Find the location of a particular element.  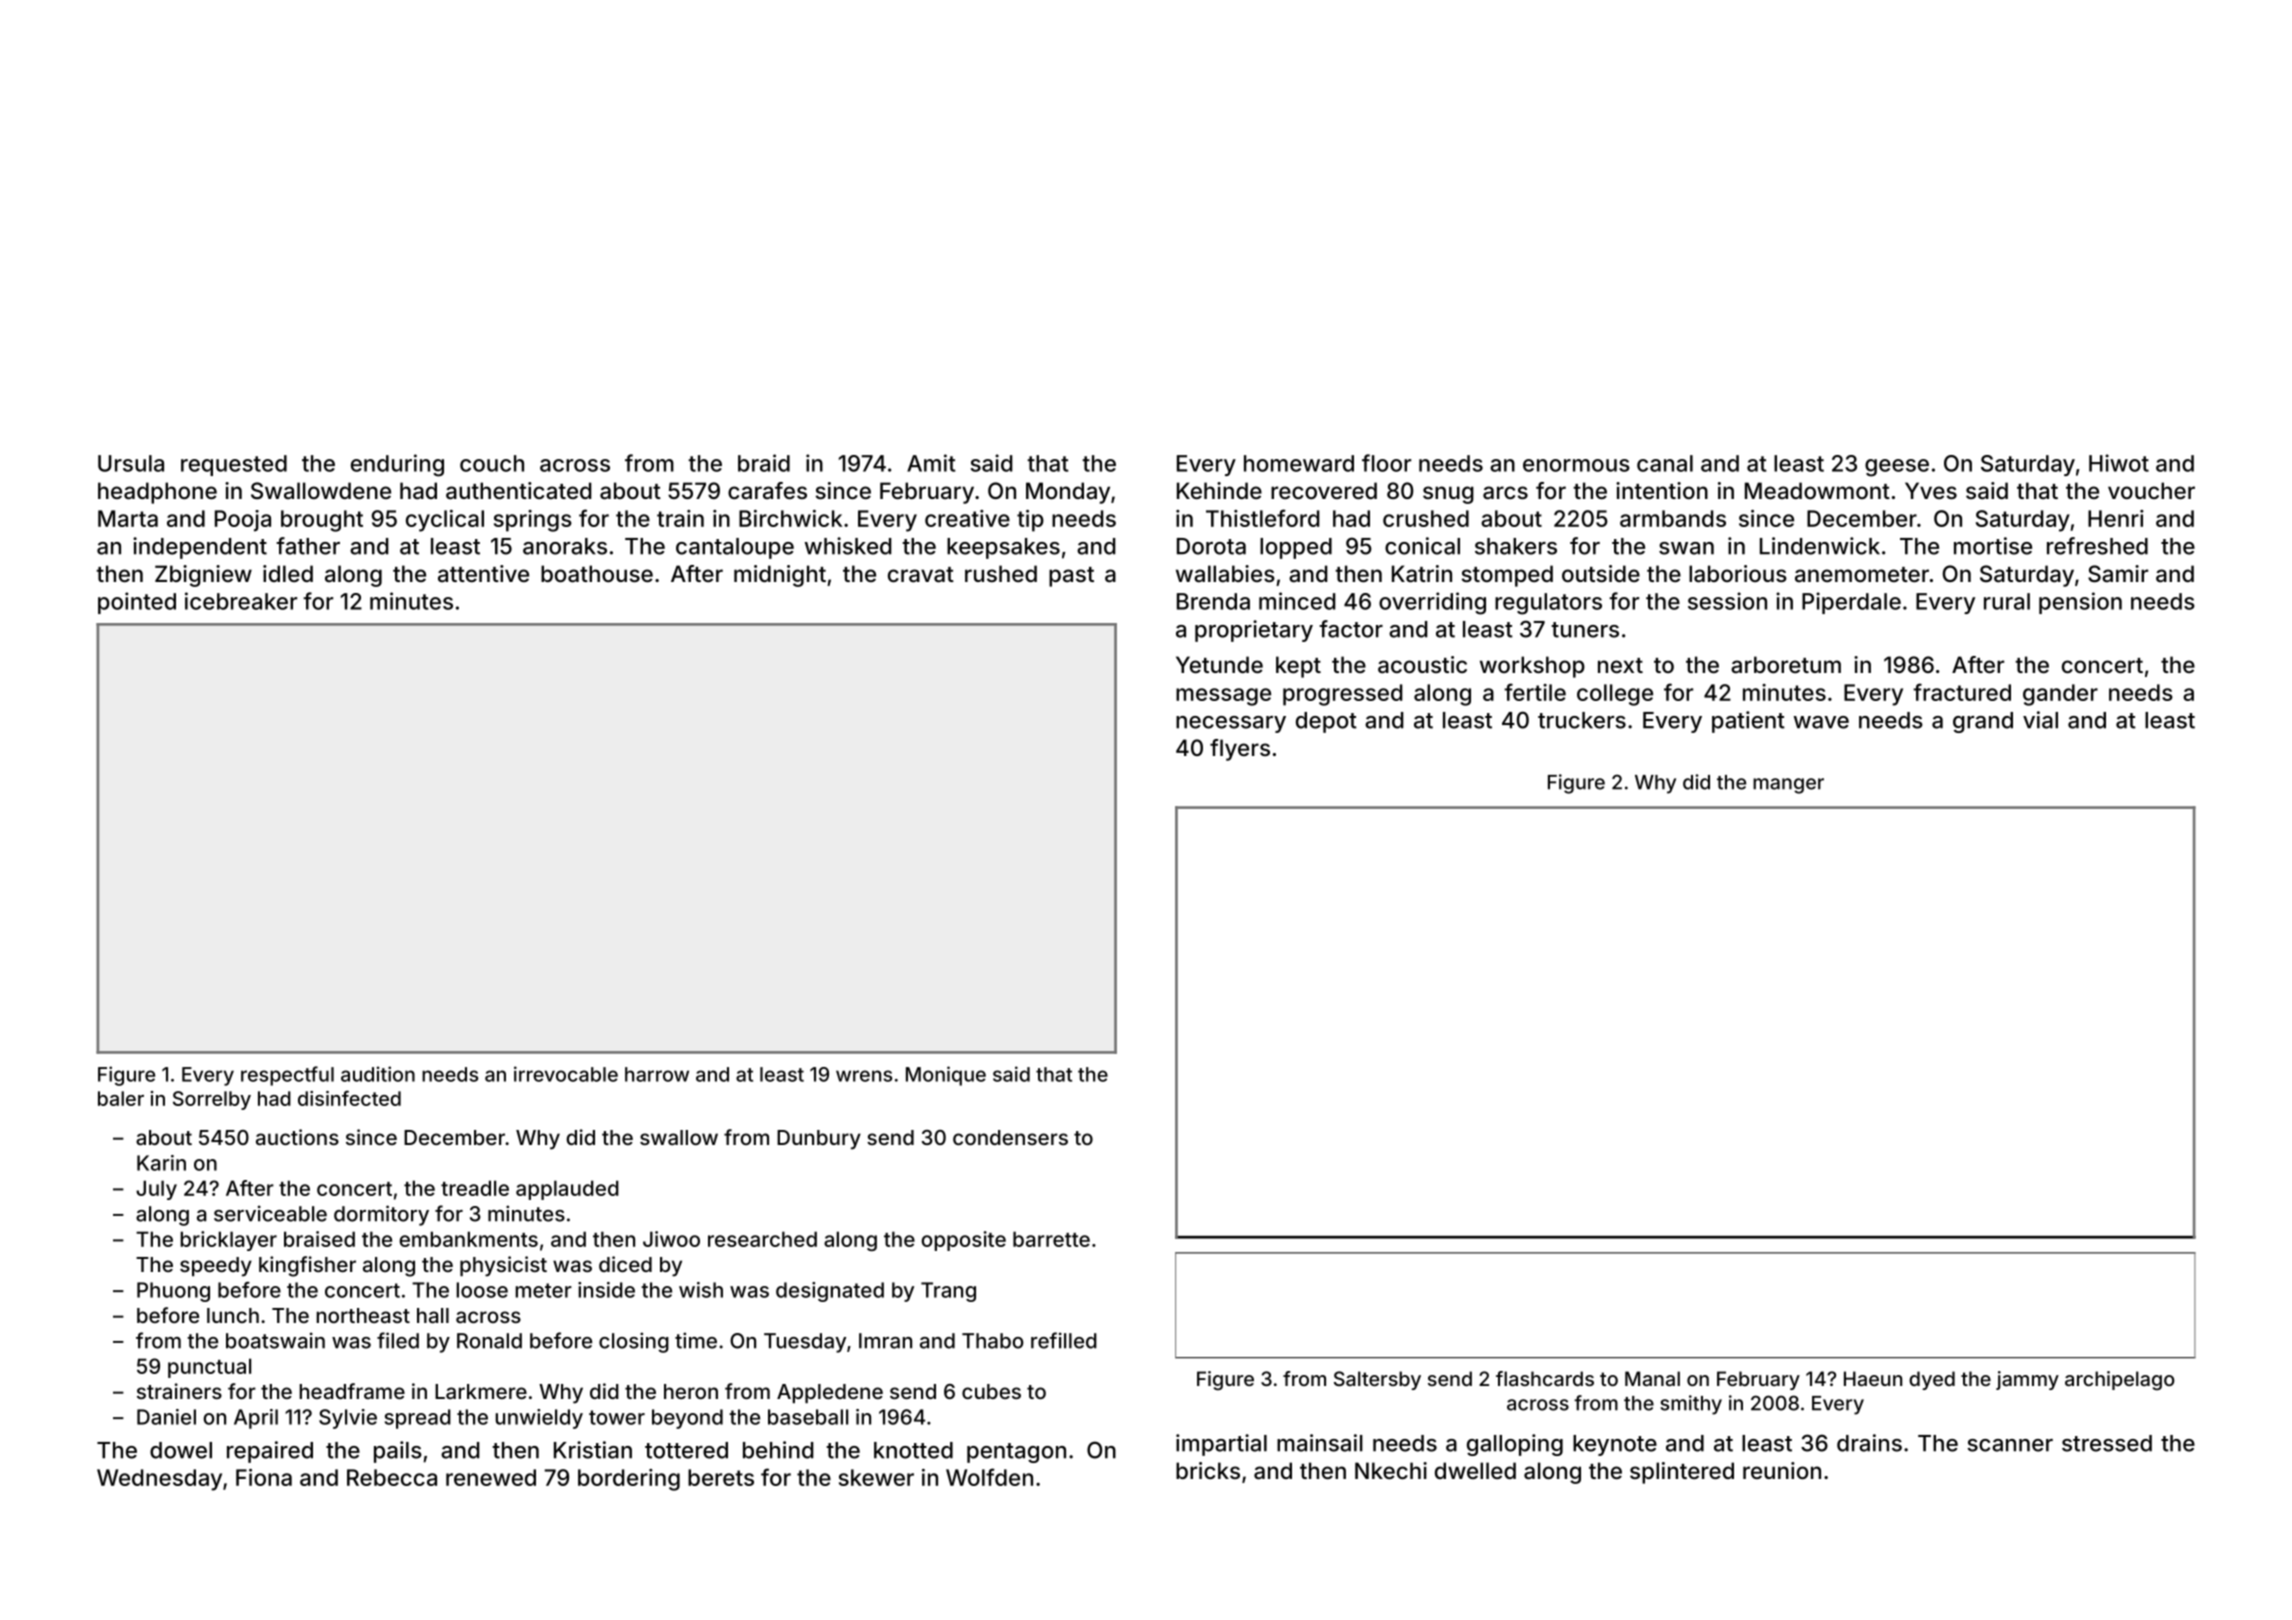

geese is located at coordinates (1897, 468).
